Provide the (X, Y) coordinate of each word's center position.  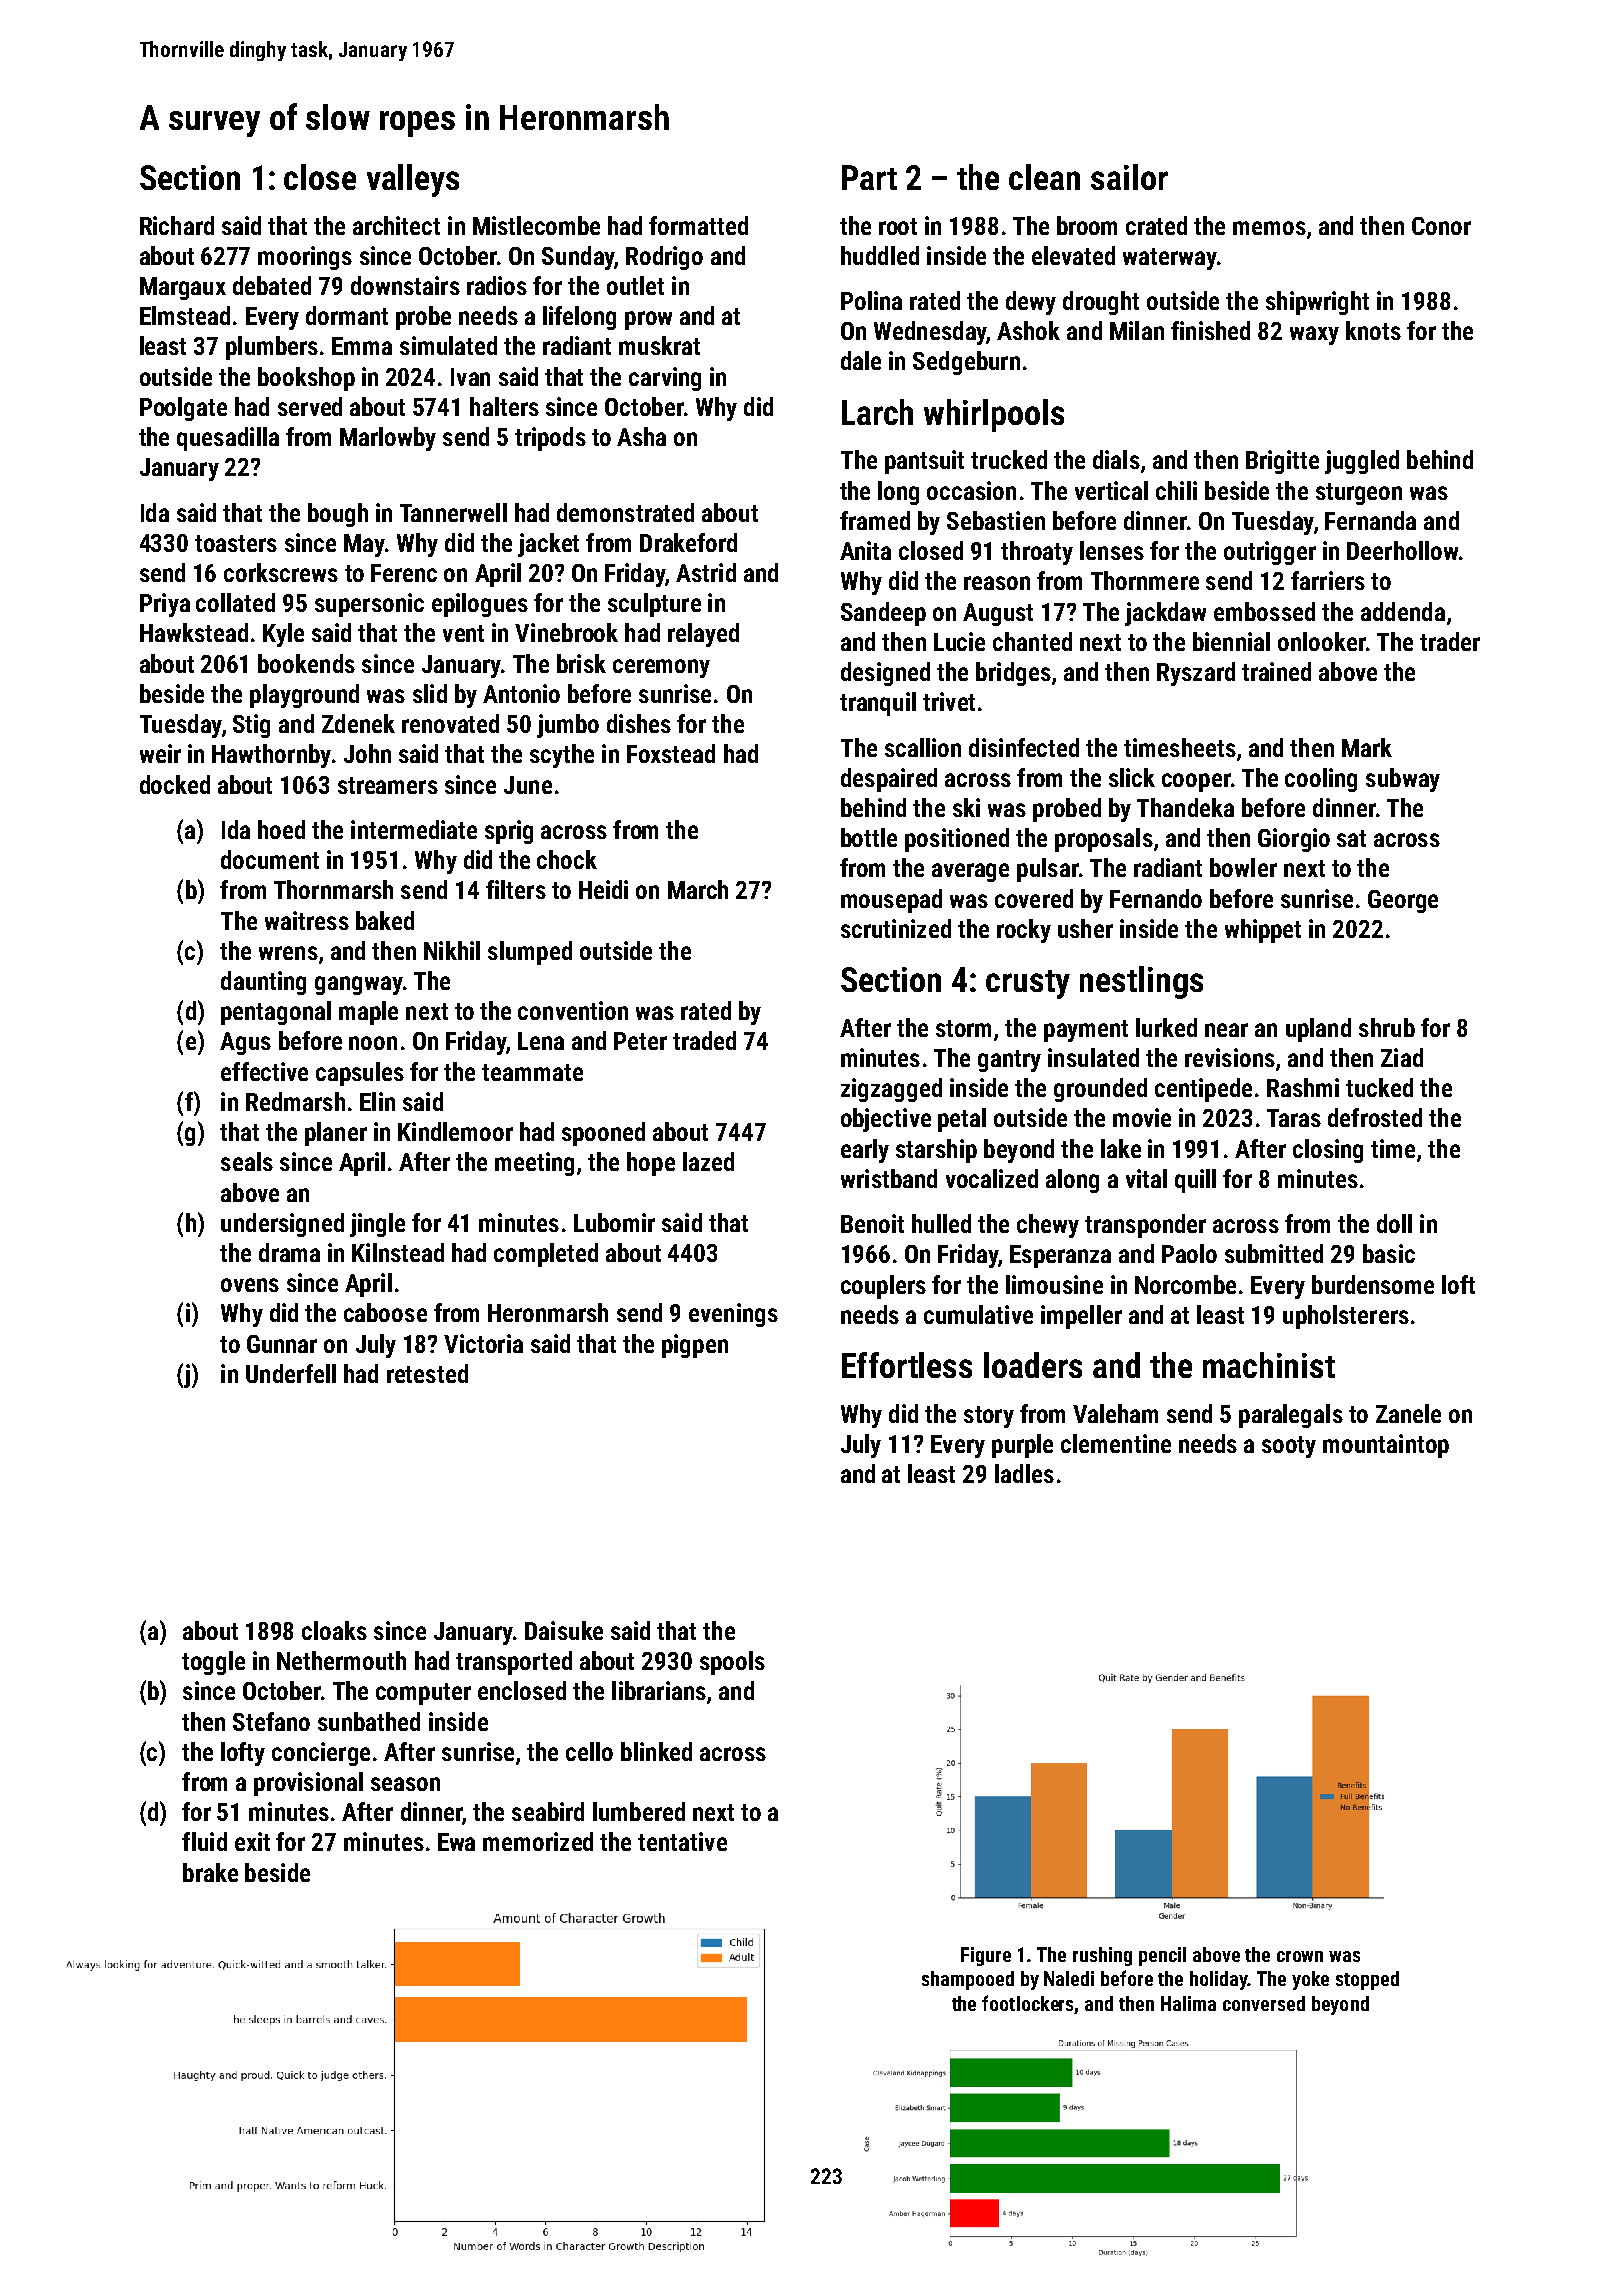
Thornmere (1145, 580)
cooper (1196, 782)
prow (648, 320)
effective (264, 1071)
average (970, 872)
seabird (548, 1811)
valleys (413, 180)
